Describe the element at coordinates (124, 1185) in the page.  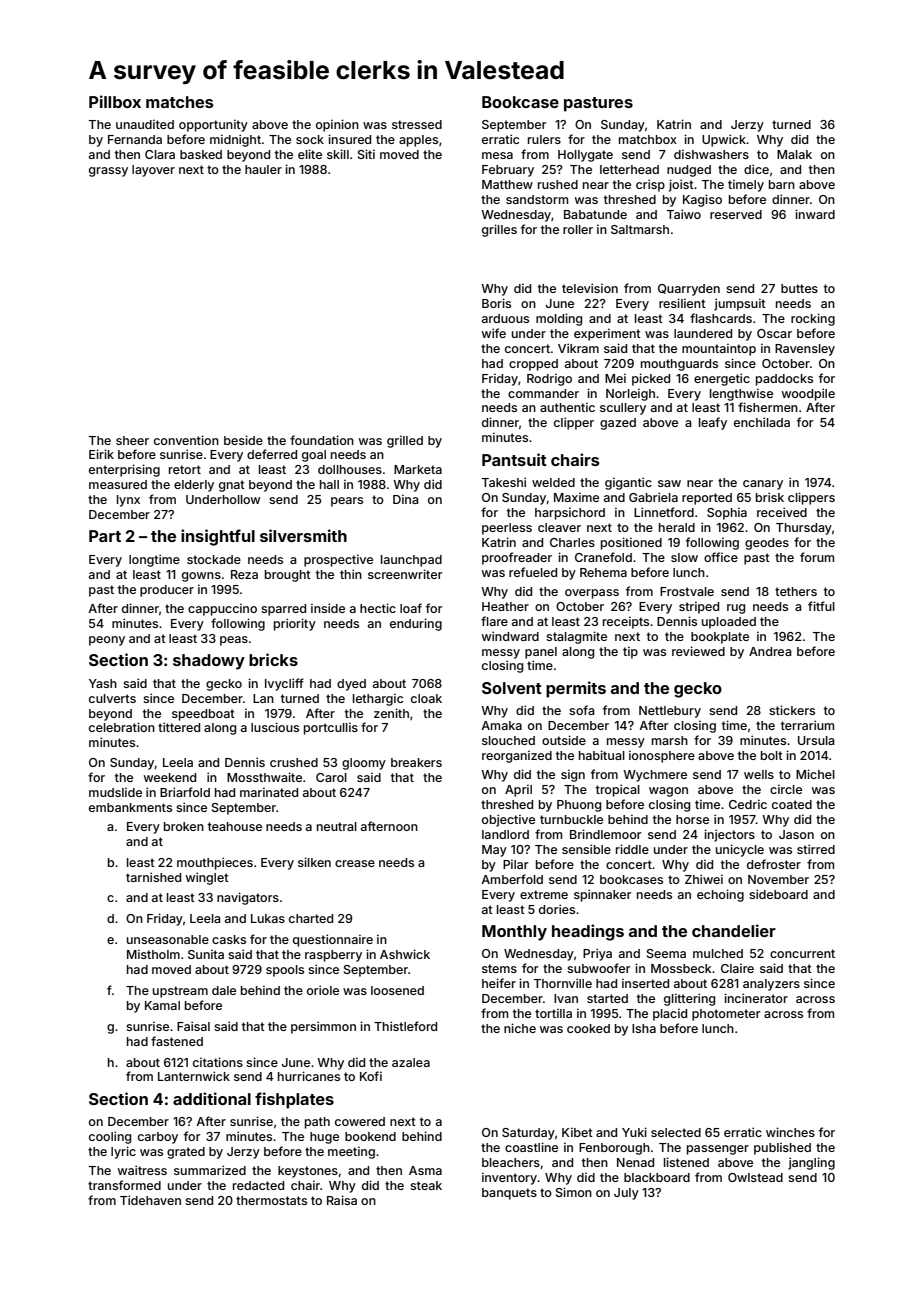
I see `transformed` at that location.
